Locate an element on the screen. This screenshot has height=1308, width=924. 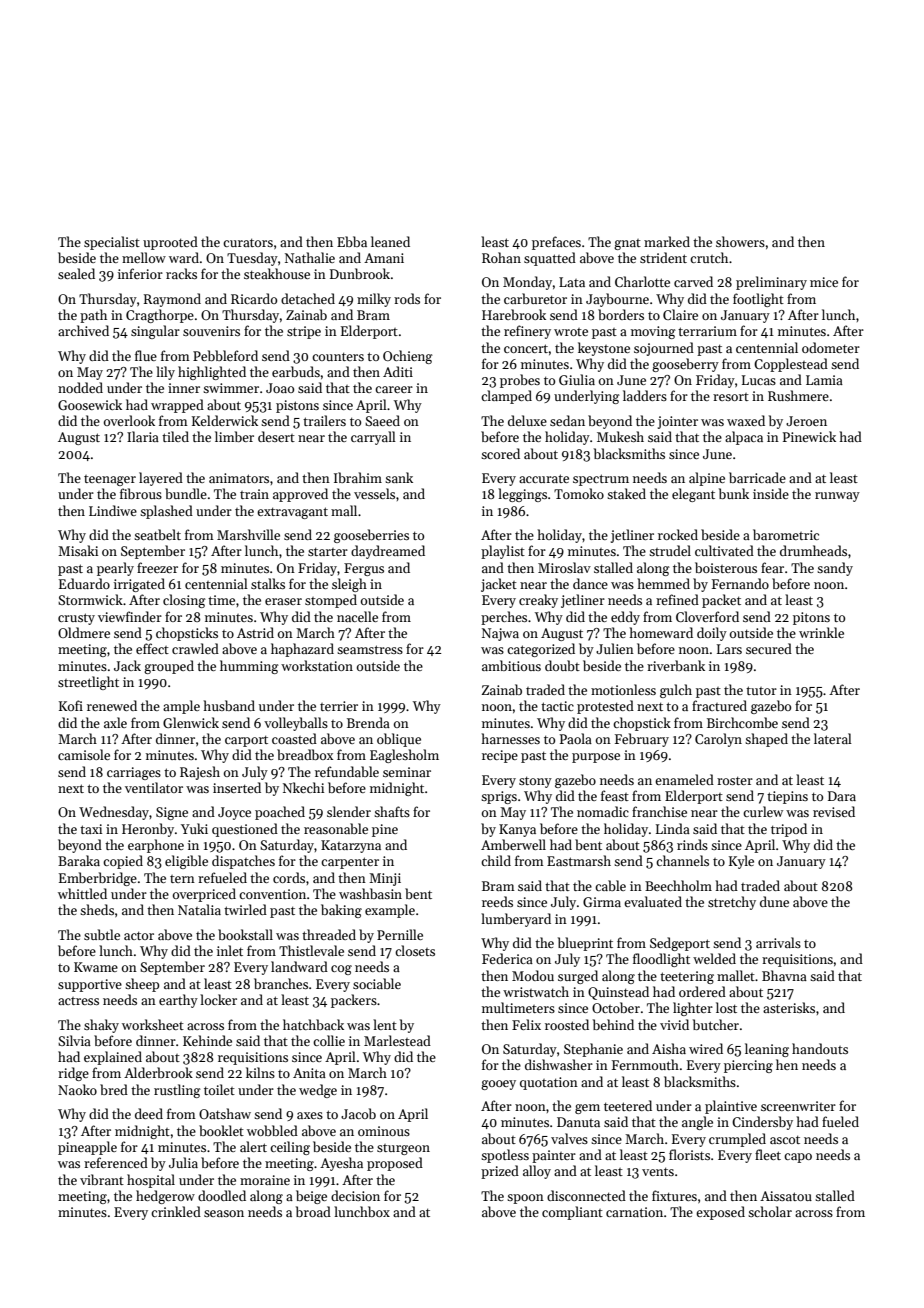
sank is located at coordinates (399, 477).
